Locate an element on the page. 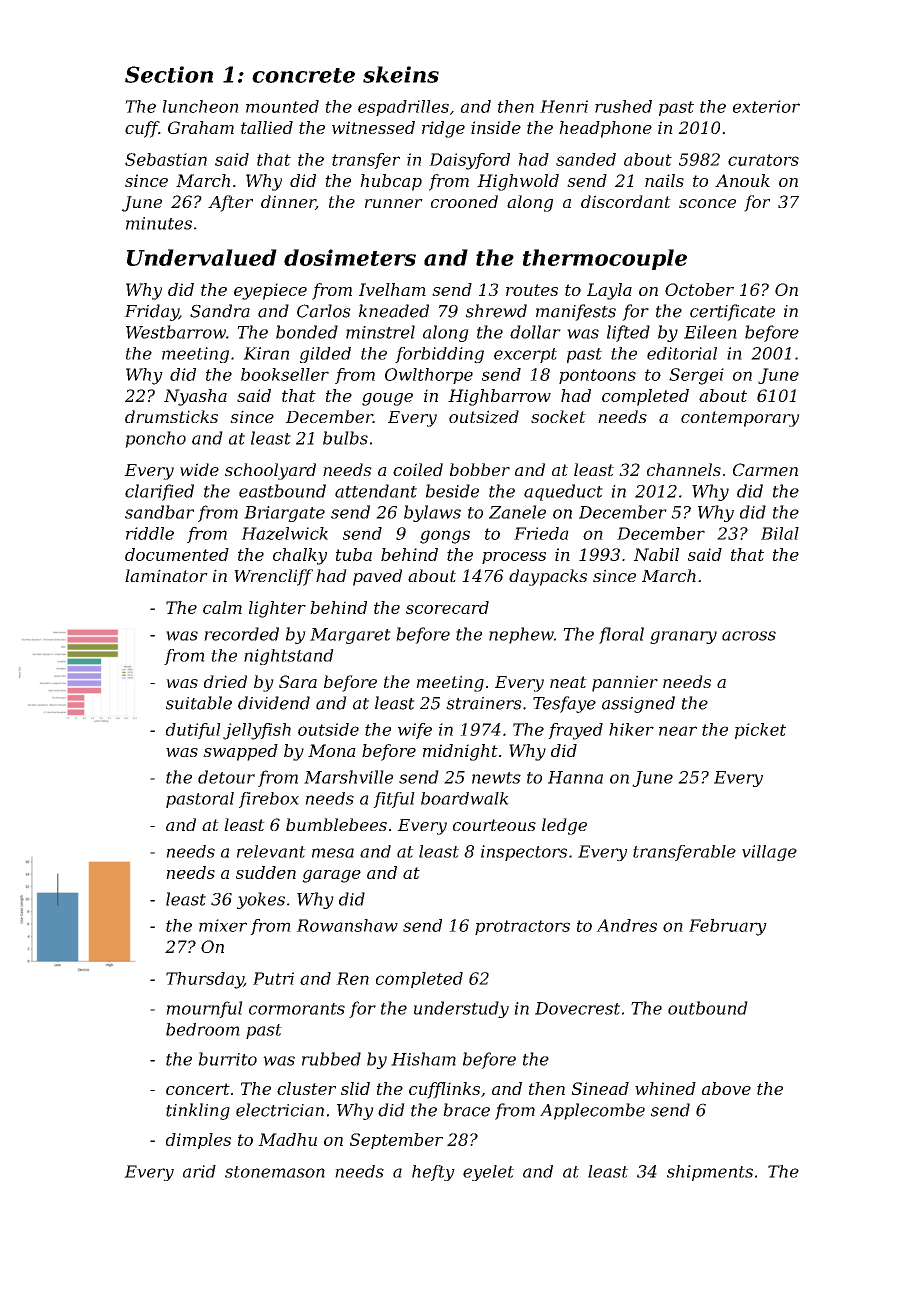  courteous is located at coordinates (494, 825).
